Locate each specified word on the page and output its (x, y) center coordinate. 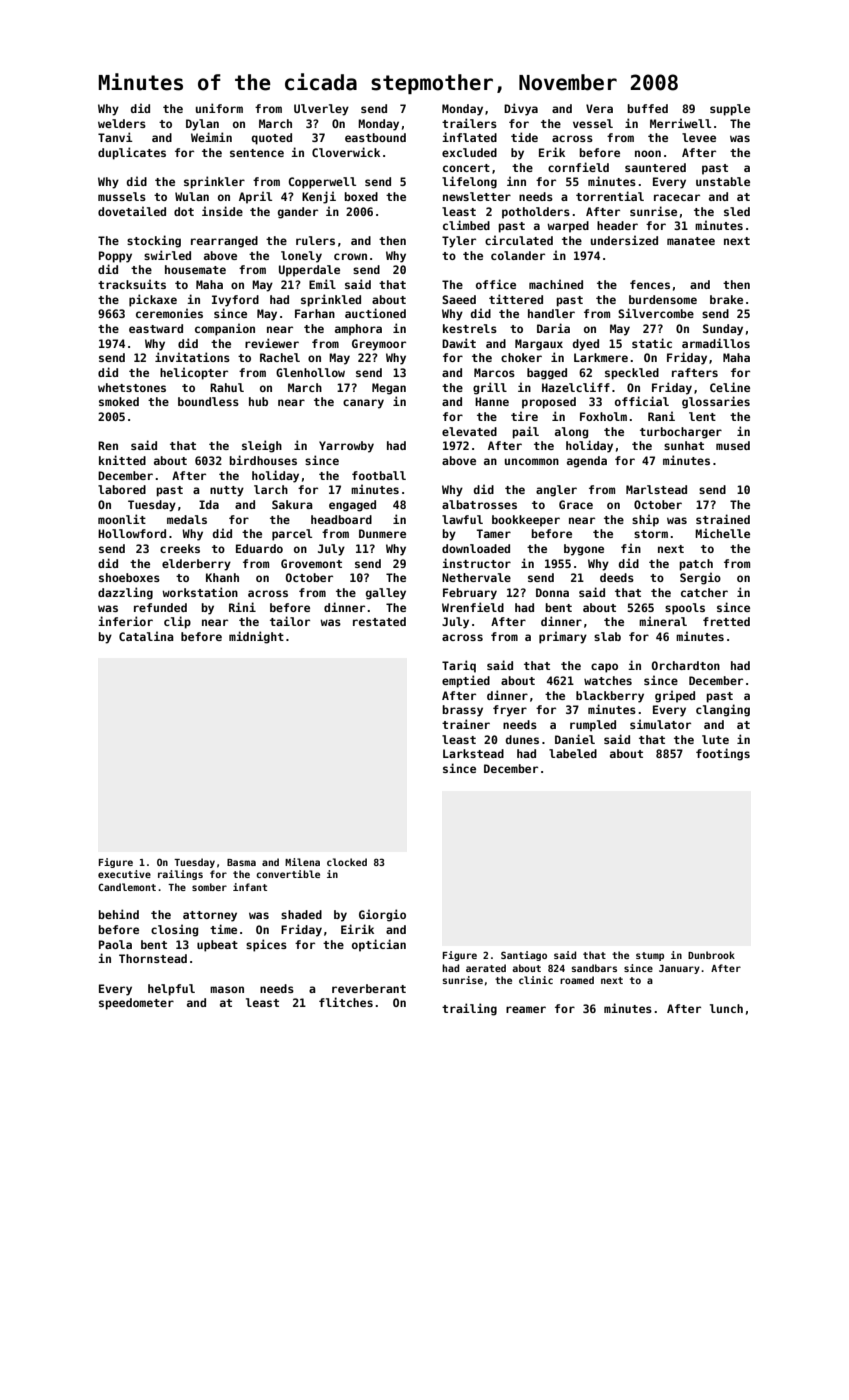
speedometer (136, 1004)
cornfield (578, 167)
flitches (346, 1002)
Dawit (459, 343)
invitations (192, 357)
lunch (726, 1008)
